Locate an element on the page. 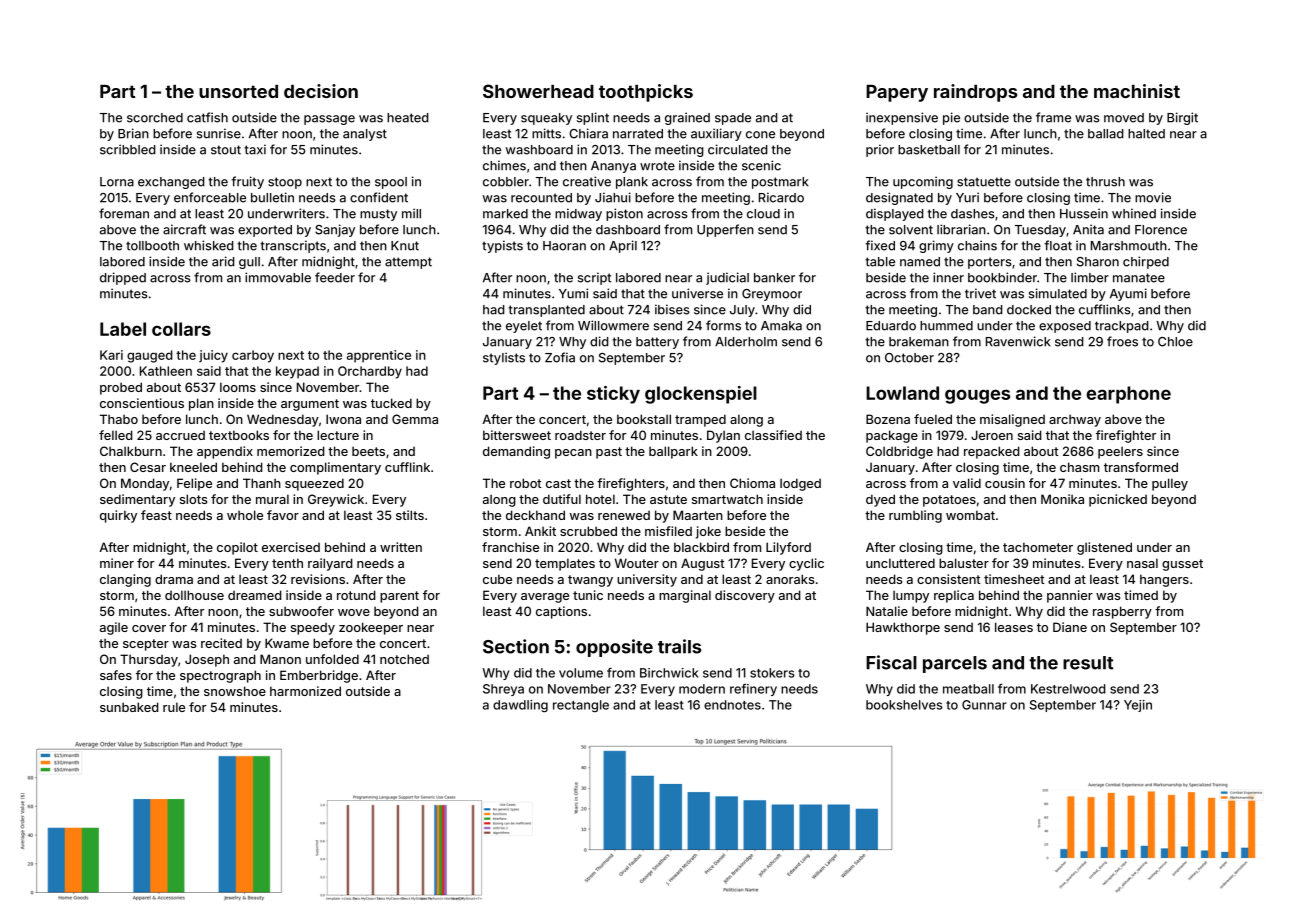 This page has width=1308, height=924. textbooks is located at coordinates (239, 435).
